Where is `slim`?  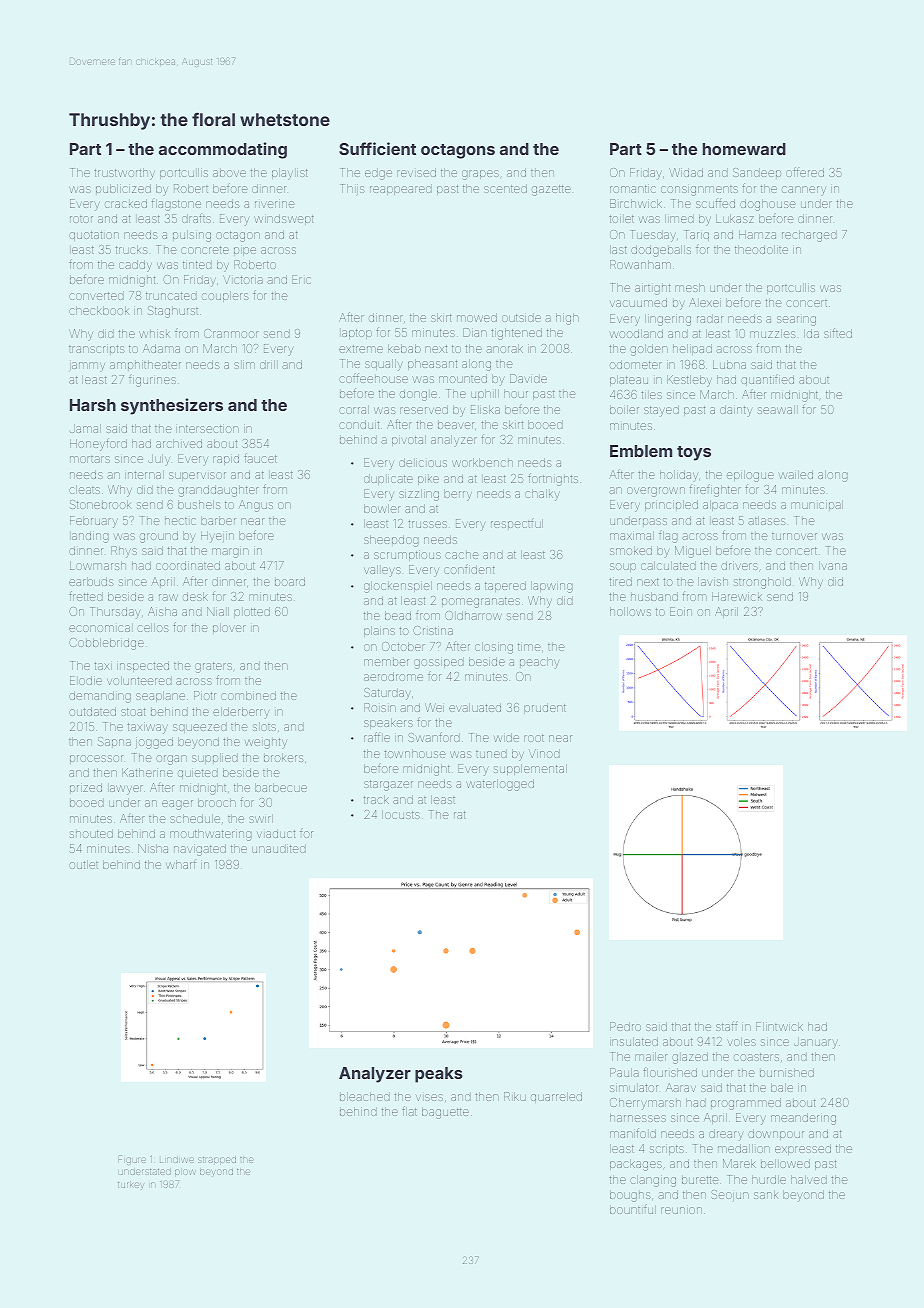 slim is located at coordinates (244, 365).
